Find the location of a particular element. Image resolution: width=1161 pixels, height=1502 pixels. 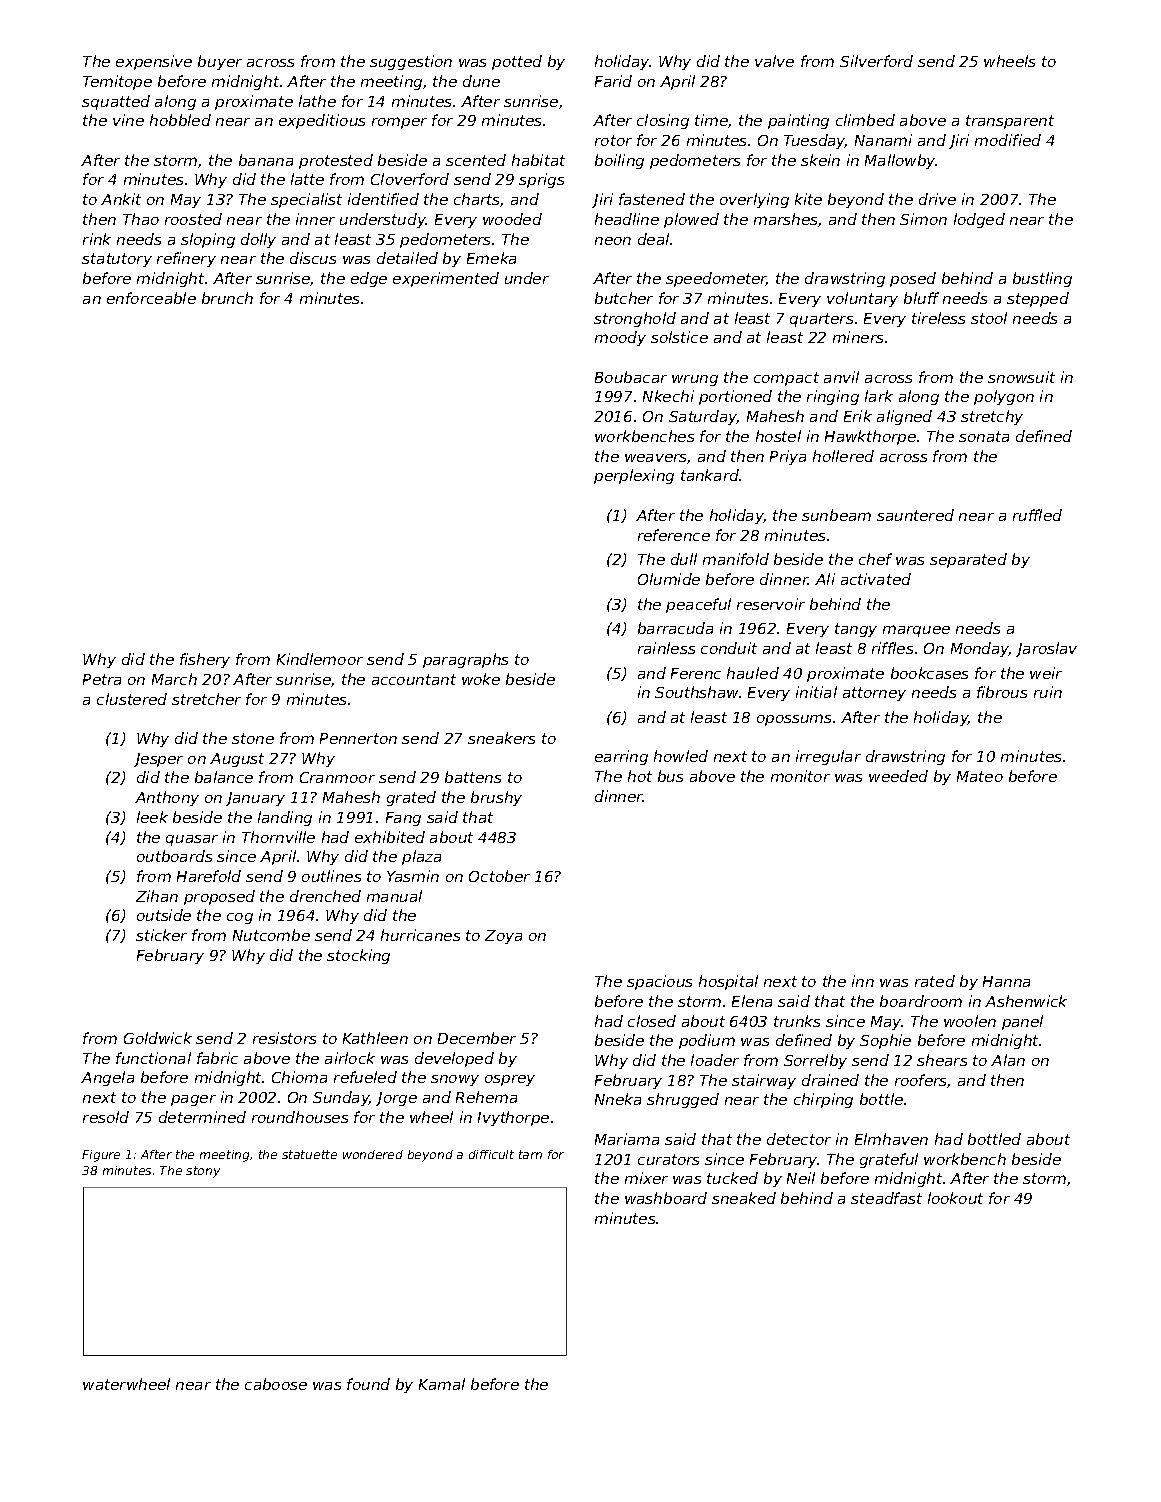

shrugged is located at coordinates (683, 1100).
